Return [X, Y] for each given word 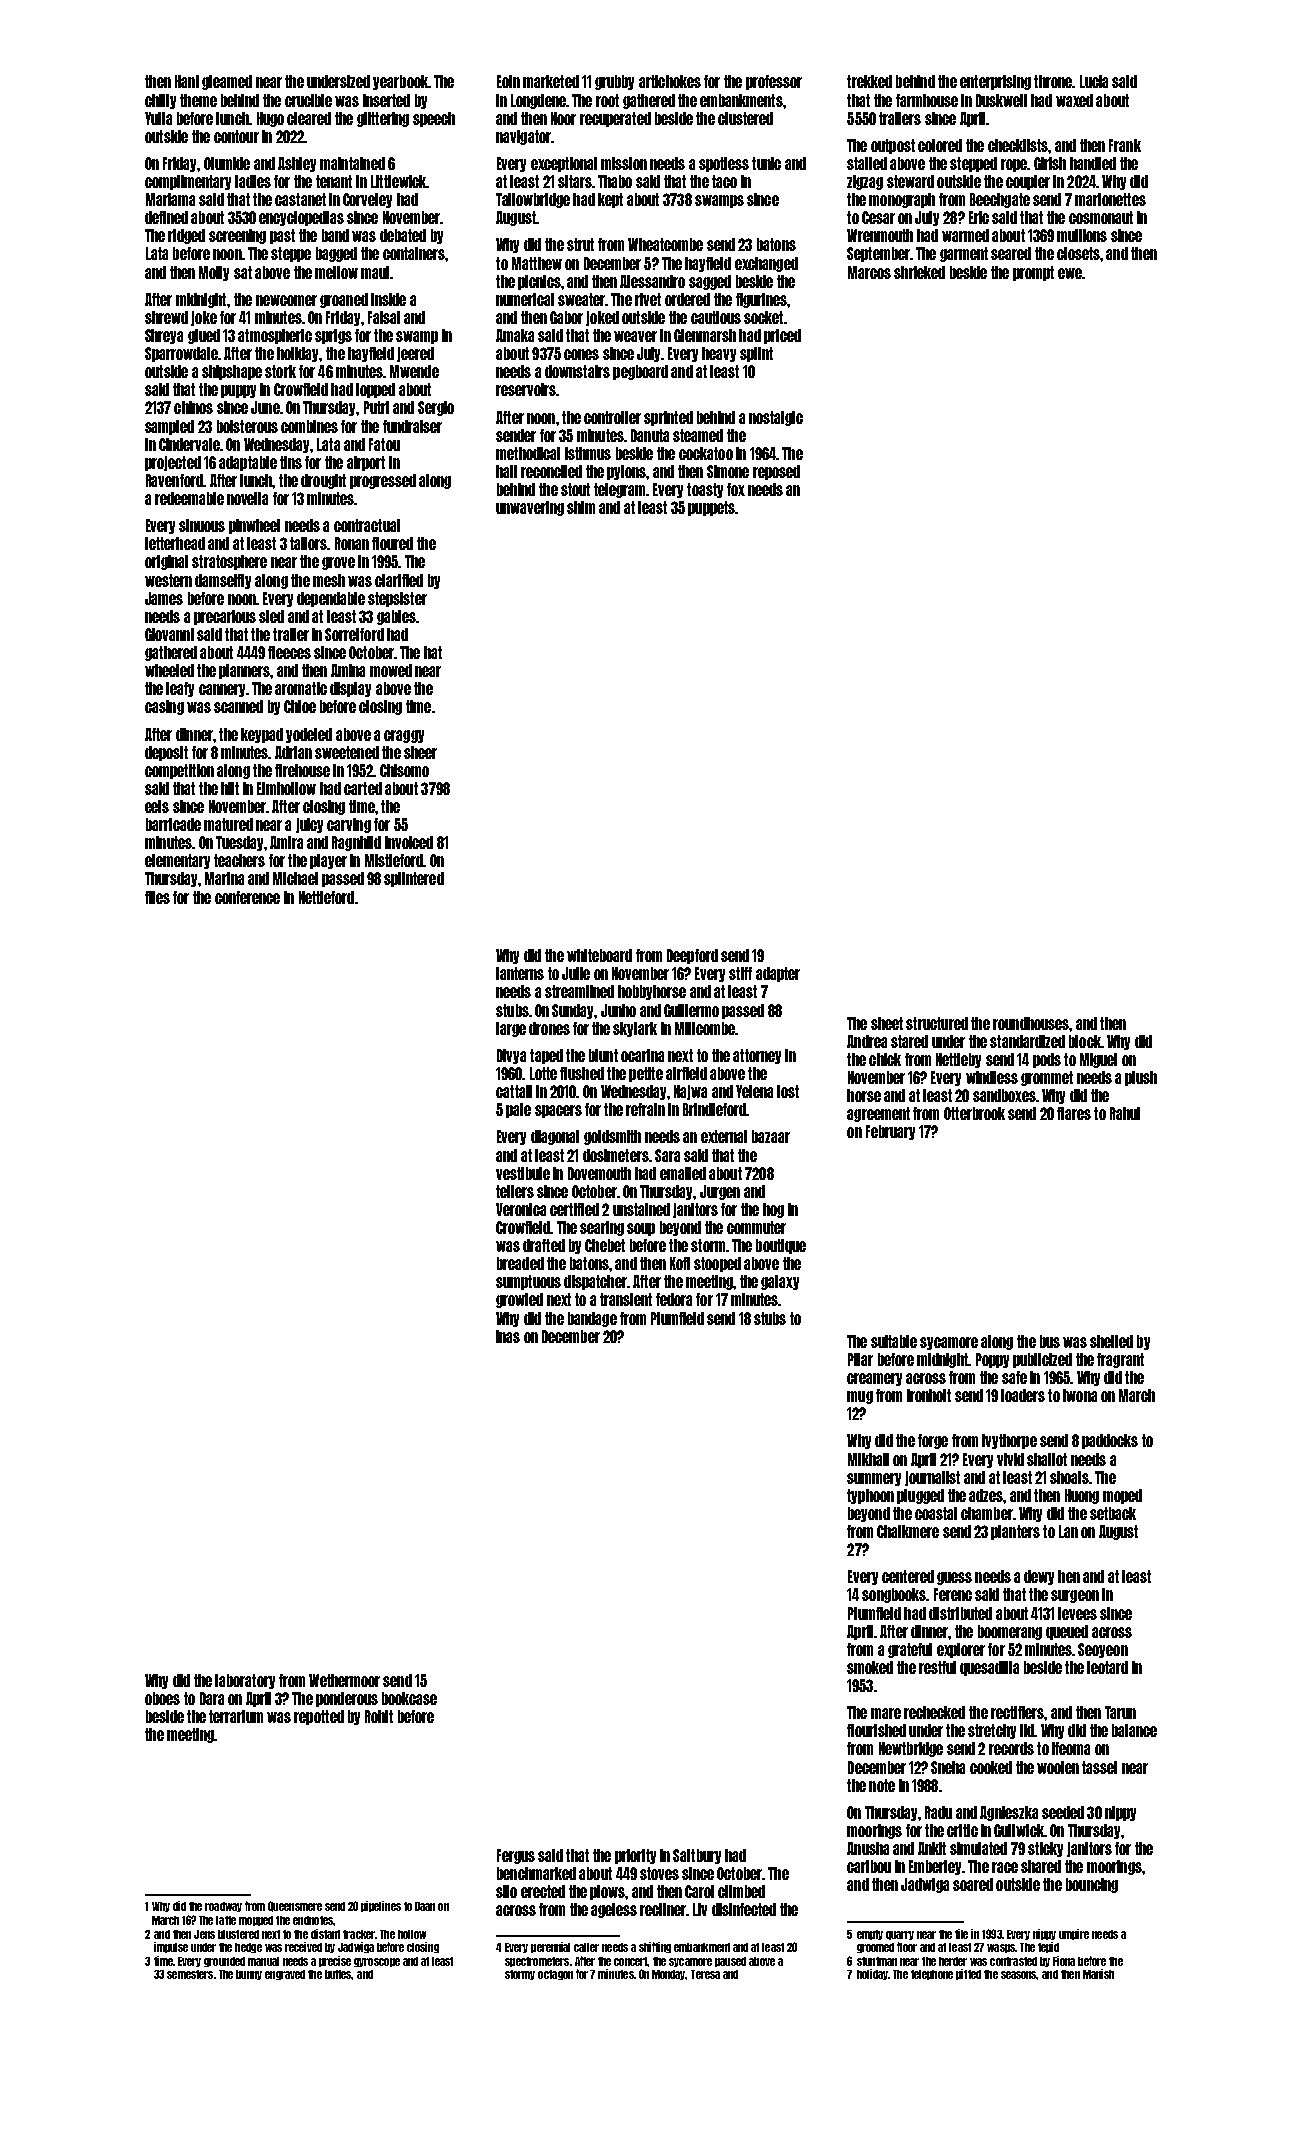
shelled [1111, 1341]
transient [626, 1299]
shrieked [919, 272]
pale [518, 1110]
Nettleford [326, 897]
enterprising [995, 82]
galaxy [780, 1282]
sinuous [202, 525]
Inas [508, 1336]
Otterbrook [974, 1113]
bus [1050, 1341]
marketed [551, 81]
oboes [162, 1698]
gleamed [227, 82]
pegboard [640, 372]
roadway [223, 1907]
